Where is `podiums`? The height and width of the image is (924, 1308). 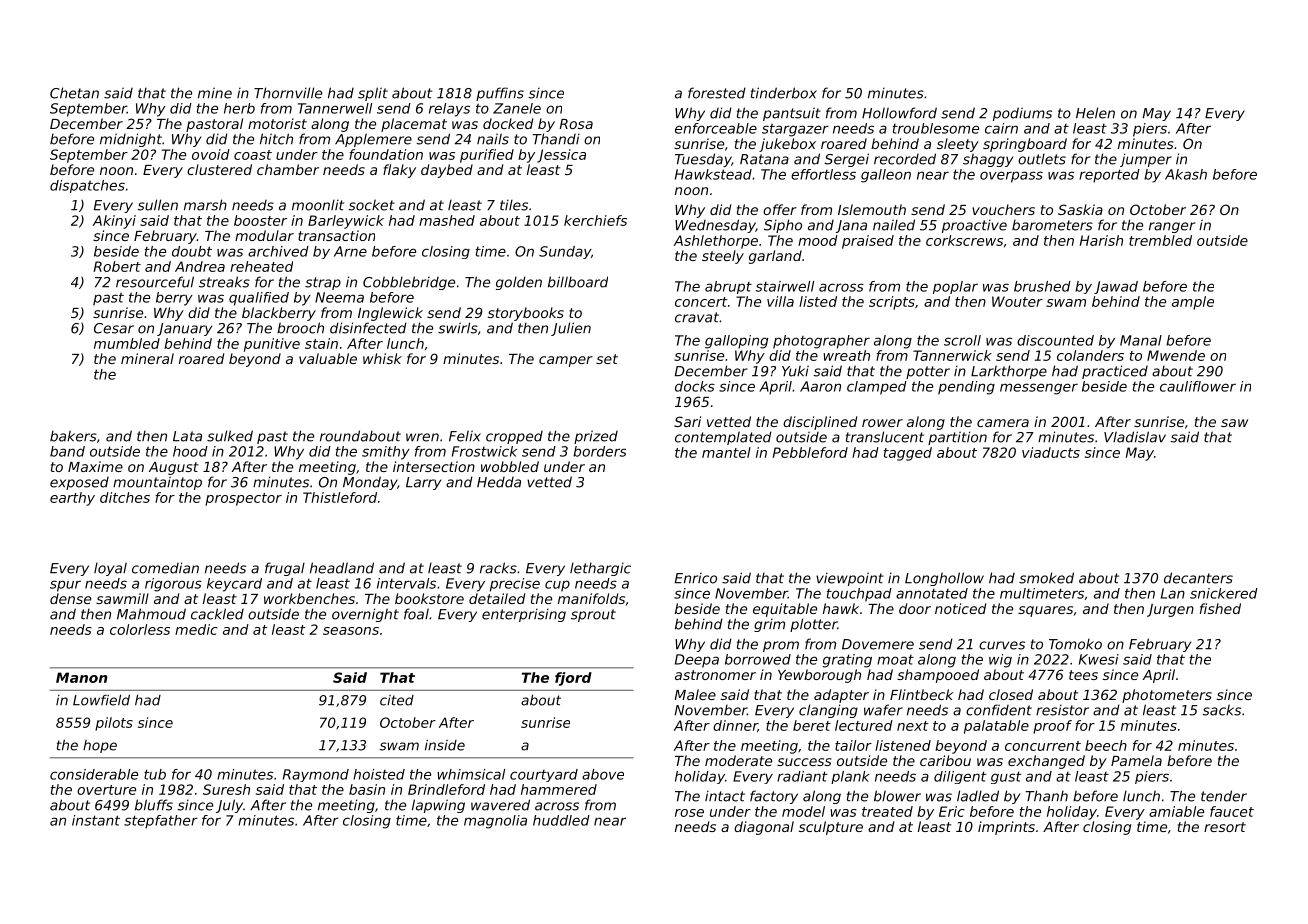 podiums is located at coordinates (1022, 114).
